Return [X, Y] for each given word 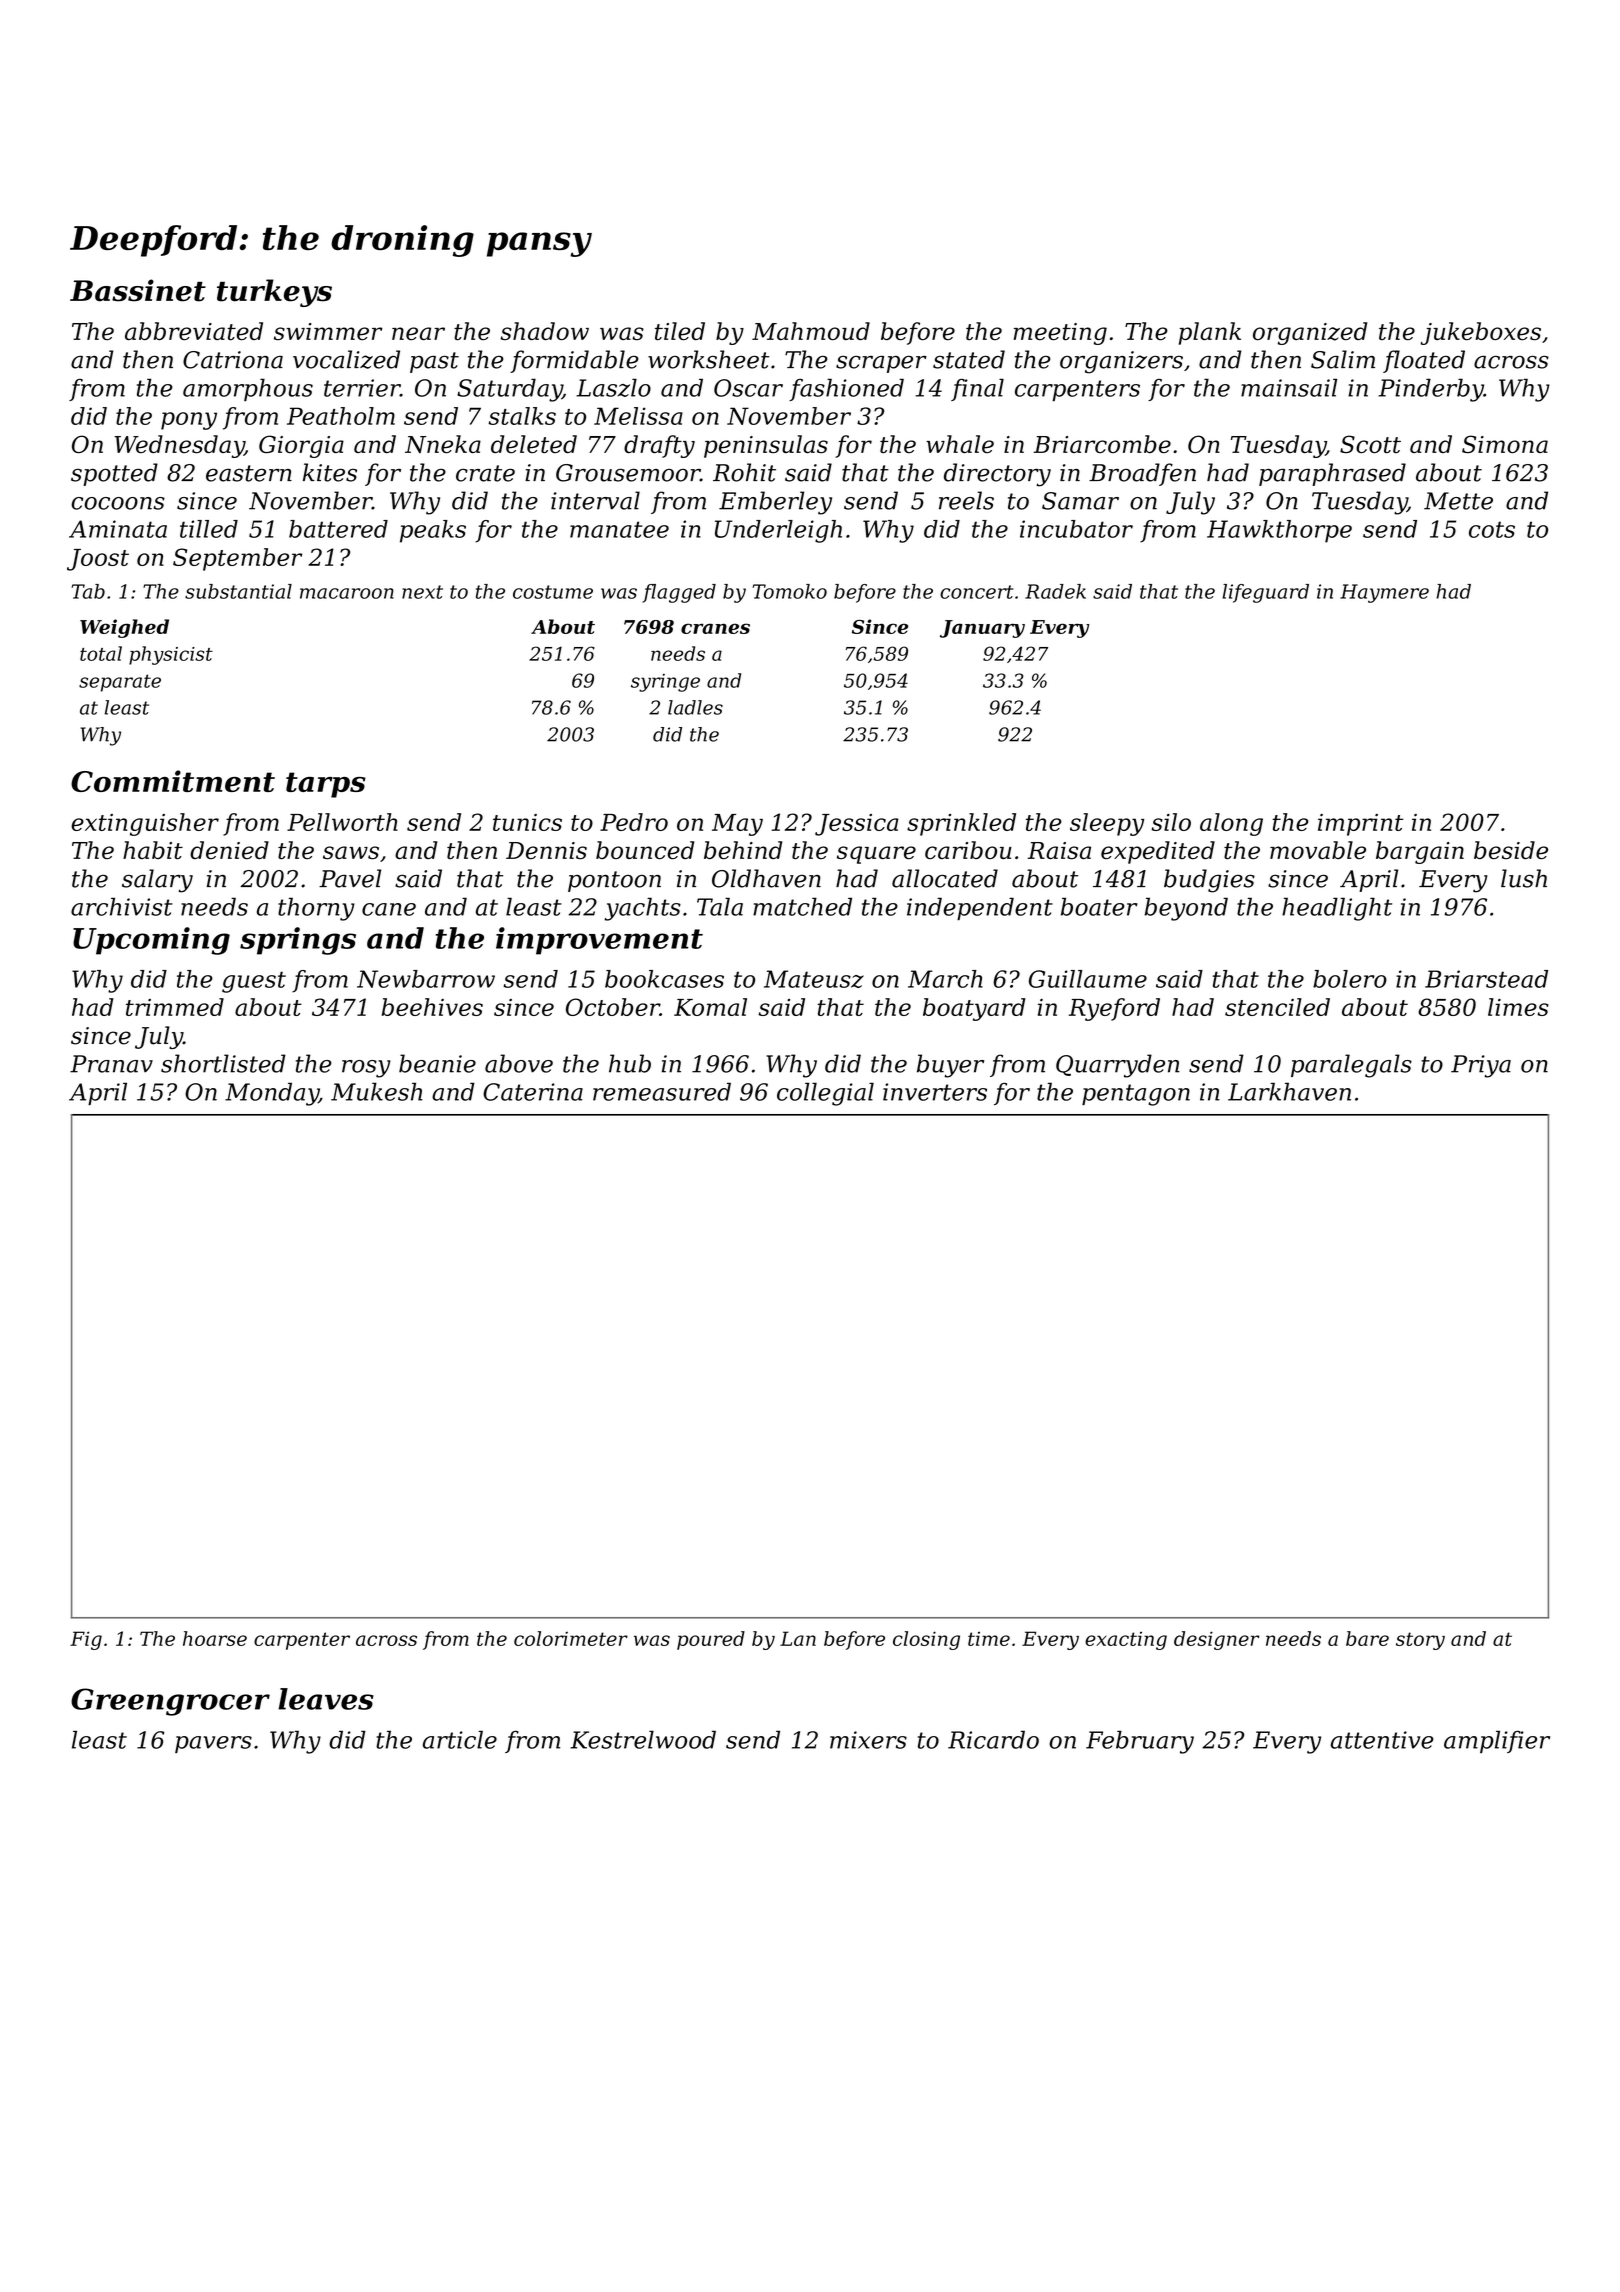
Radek [1055, 591]
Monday [272, 1094]
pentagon [1136, 1095]
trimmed [175, 1007]
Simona [1505, 444]
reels [966, 500]
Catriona [233, 360]
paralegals [1351, 1066]
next [422, 592]
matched [802, 906]
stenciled [1277, 1007]
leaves [326, 1699]
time [989, 1638]
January [982, 629]
